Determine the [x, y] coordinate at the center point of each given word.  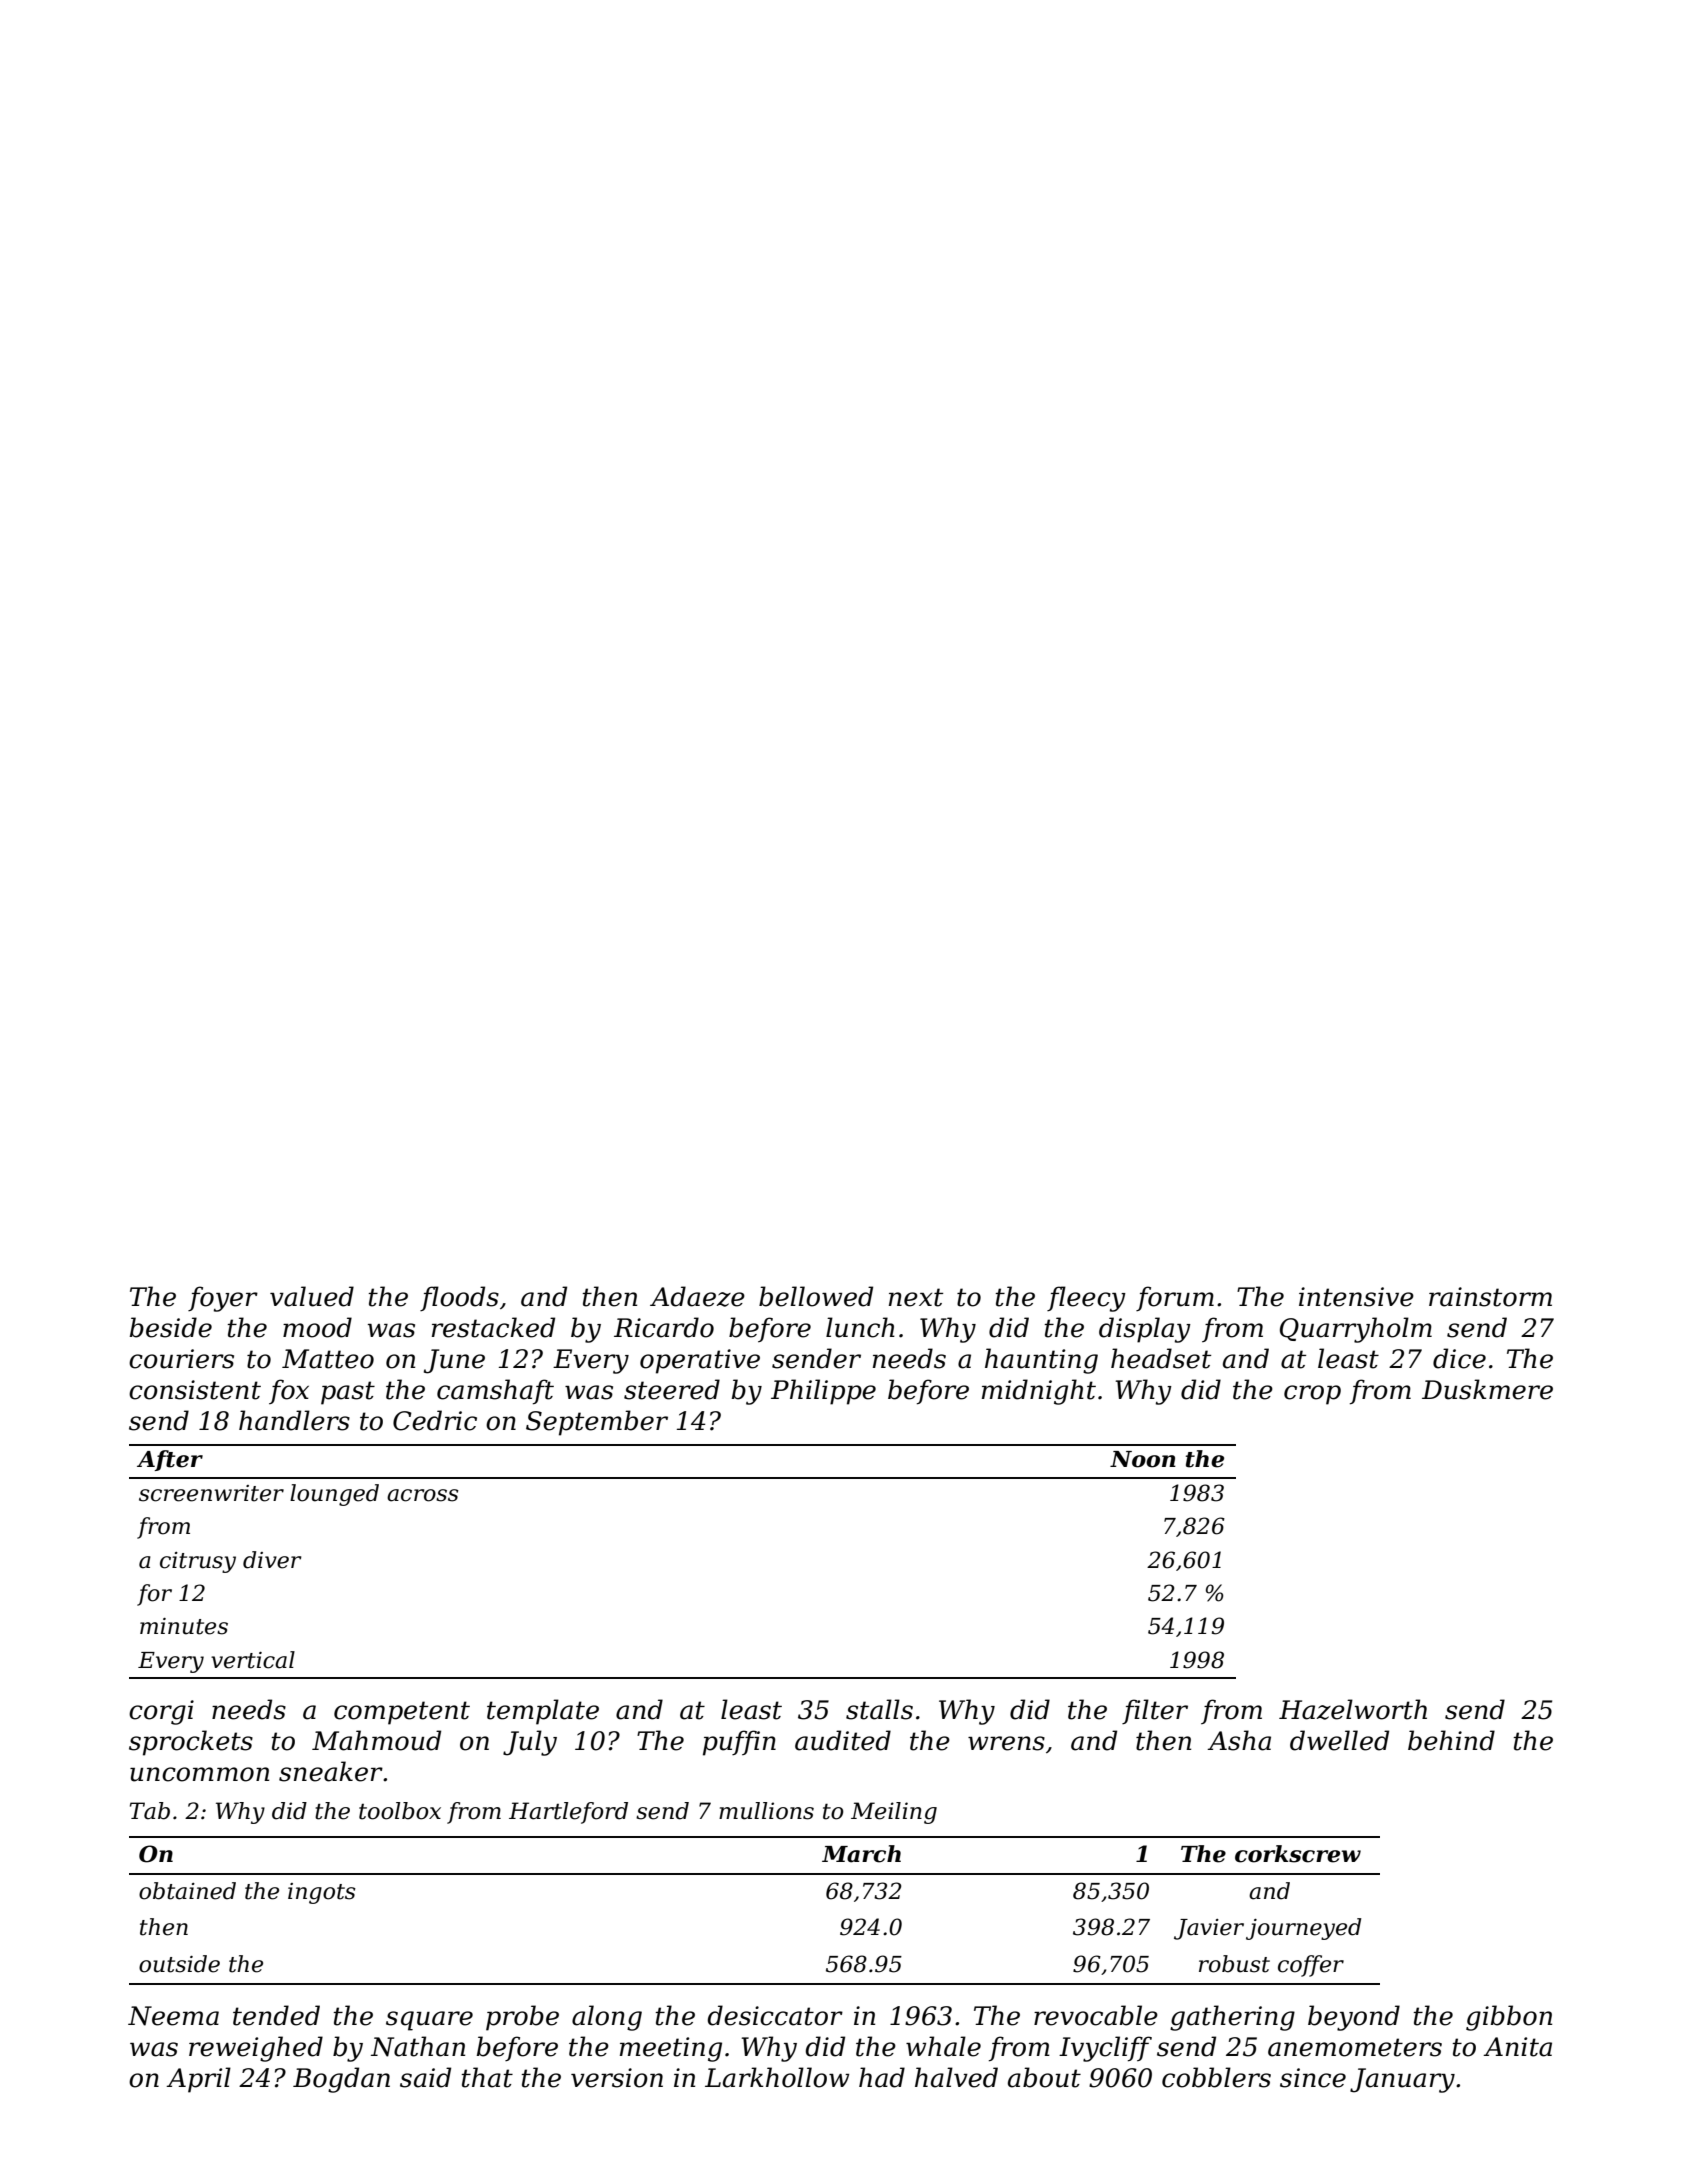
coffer [1311, 1966]
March [861, 1854]
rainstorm [1490, 1297]
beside [171, 1327]
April [198, 2080]
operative [700, 1361]
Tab [150, 1811]
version [617, 2078]
